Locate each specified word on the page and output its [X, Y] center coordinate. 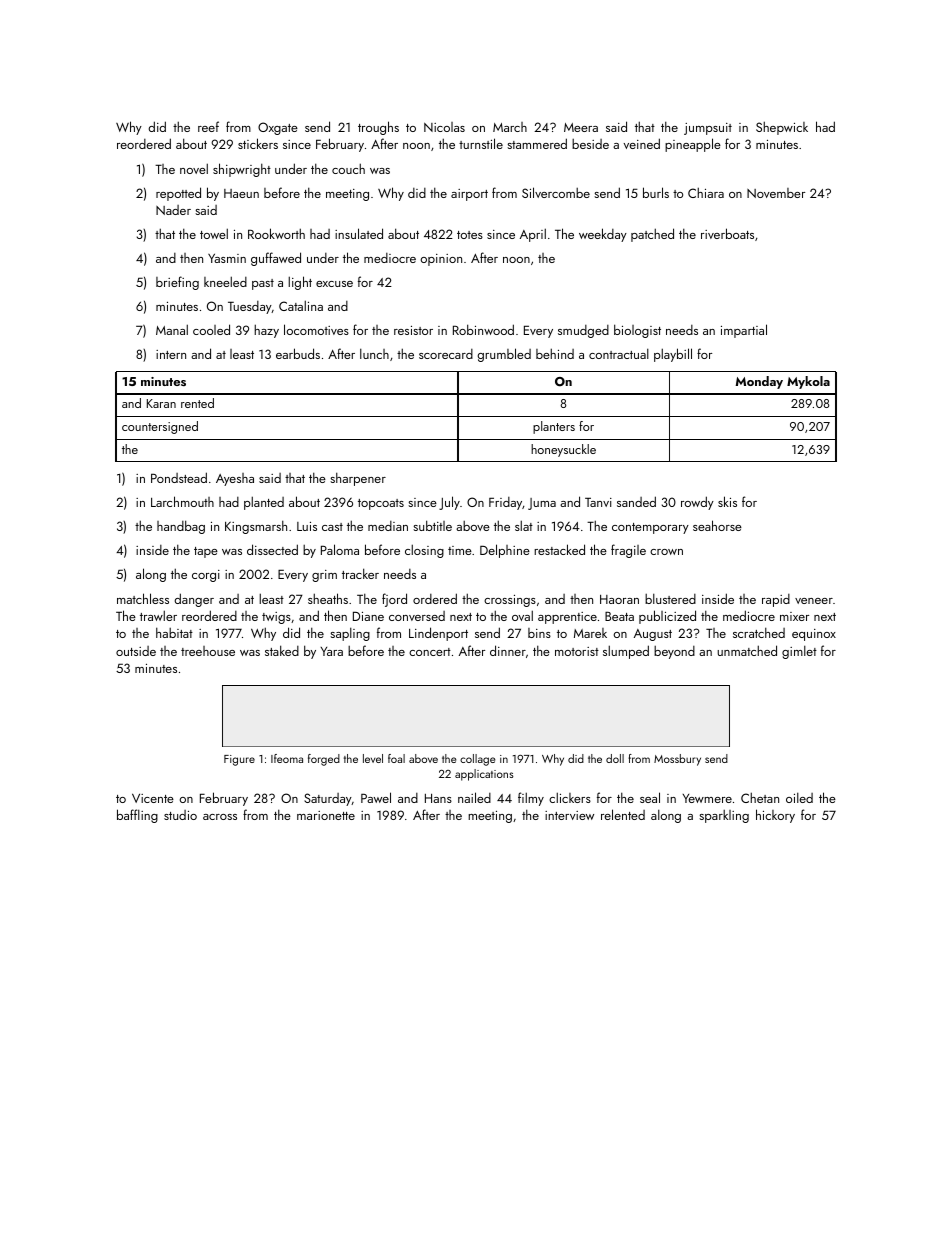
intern [171, 354]
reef [208, 126]
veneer [814, 601]
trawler [158, 615]
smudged [583, 331]
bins [539, 633]
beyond [674, 652]
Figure [239, 760]
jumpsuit [708, 129]
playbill [673, 355]
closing [424, 551]
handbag [181, 527]
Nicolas [444, 127]
